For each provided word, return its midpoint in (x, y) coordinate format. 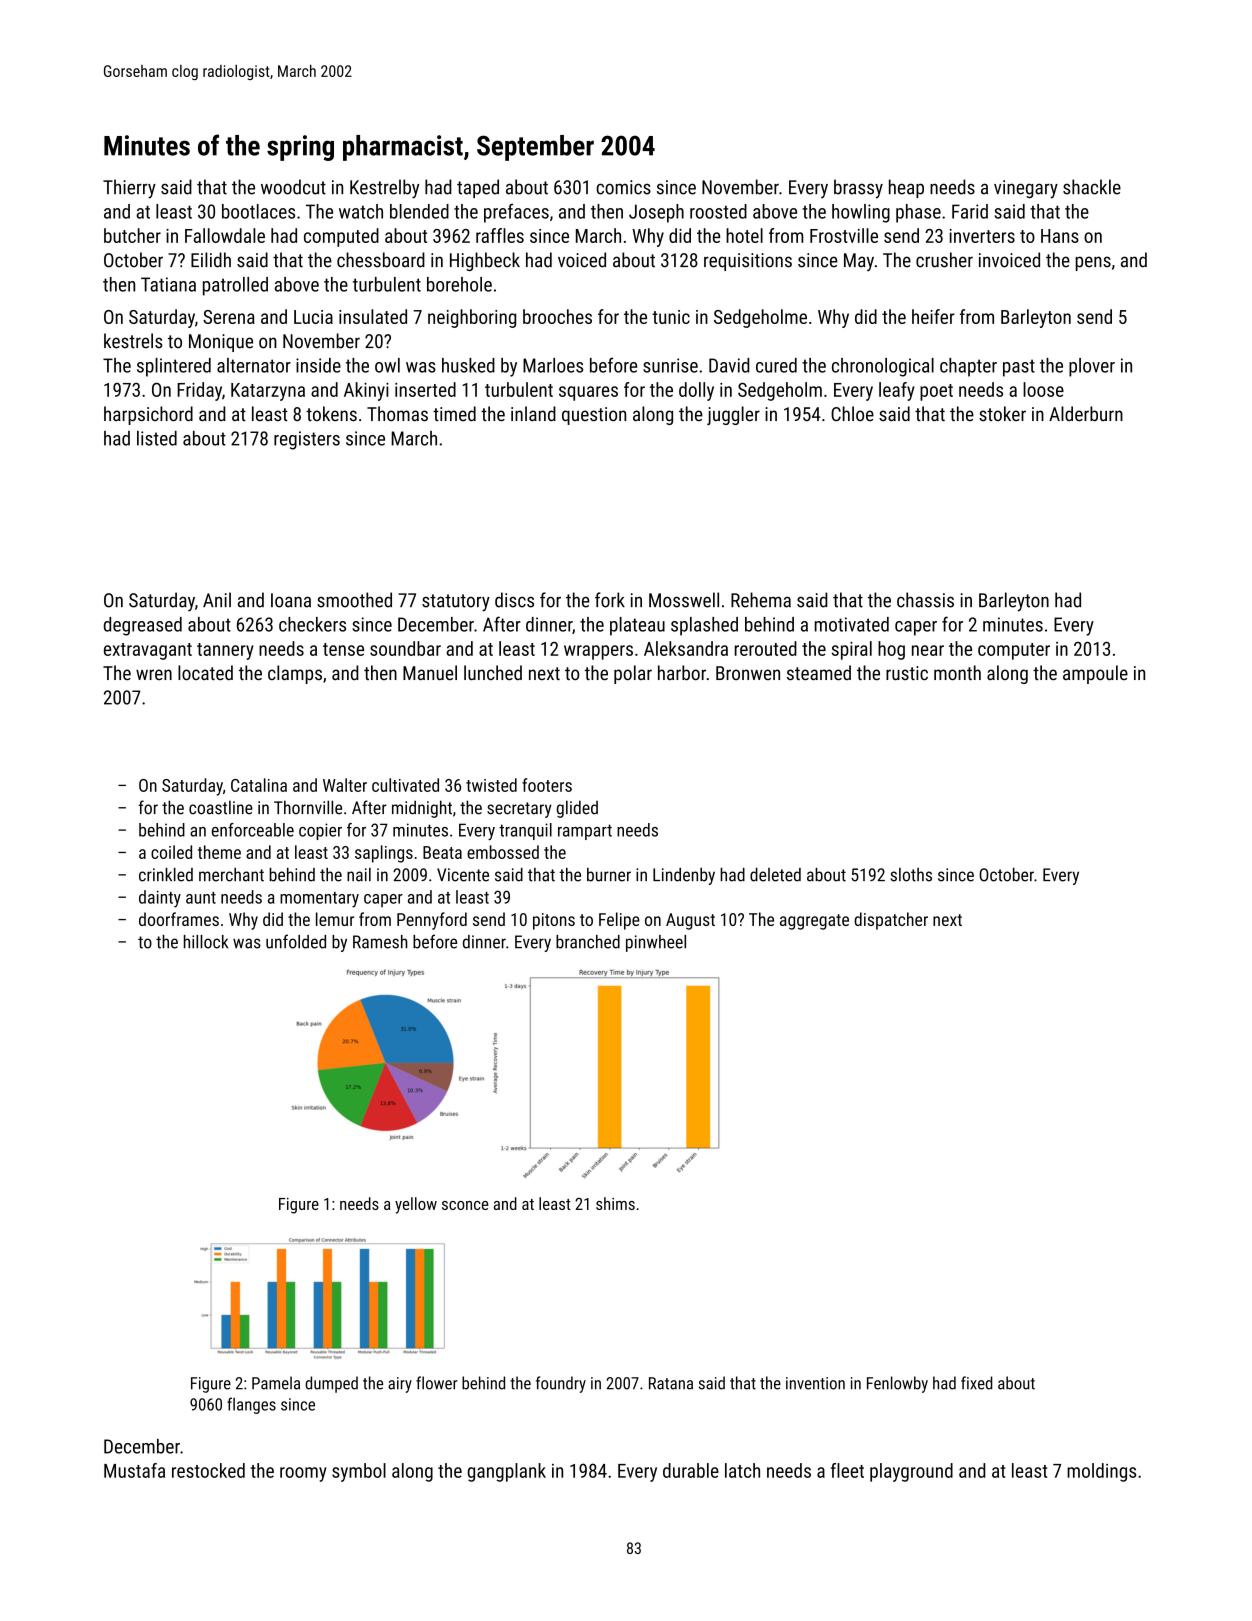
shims (615, 1203)
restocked (208, 1470)
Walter (345, 785)
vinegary (1026, 189)
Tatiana (168, 284)
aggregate (814, 922)
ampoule (1095, 674)
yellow (416, 1205)
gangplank (506, 1472)
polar (633, 674)
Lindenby (684, 876)
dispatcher (891, 921)
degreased (143, 626)
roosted (718, 211)
